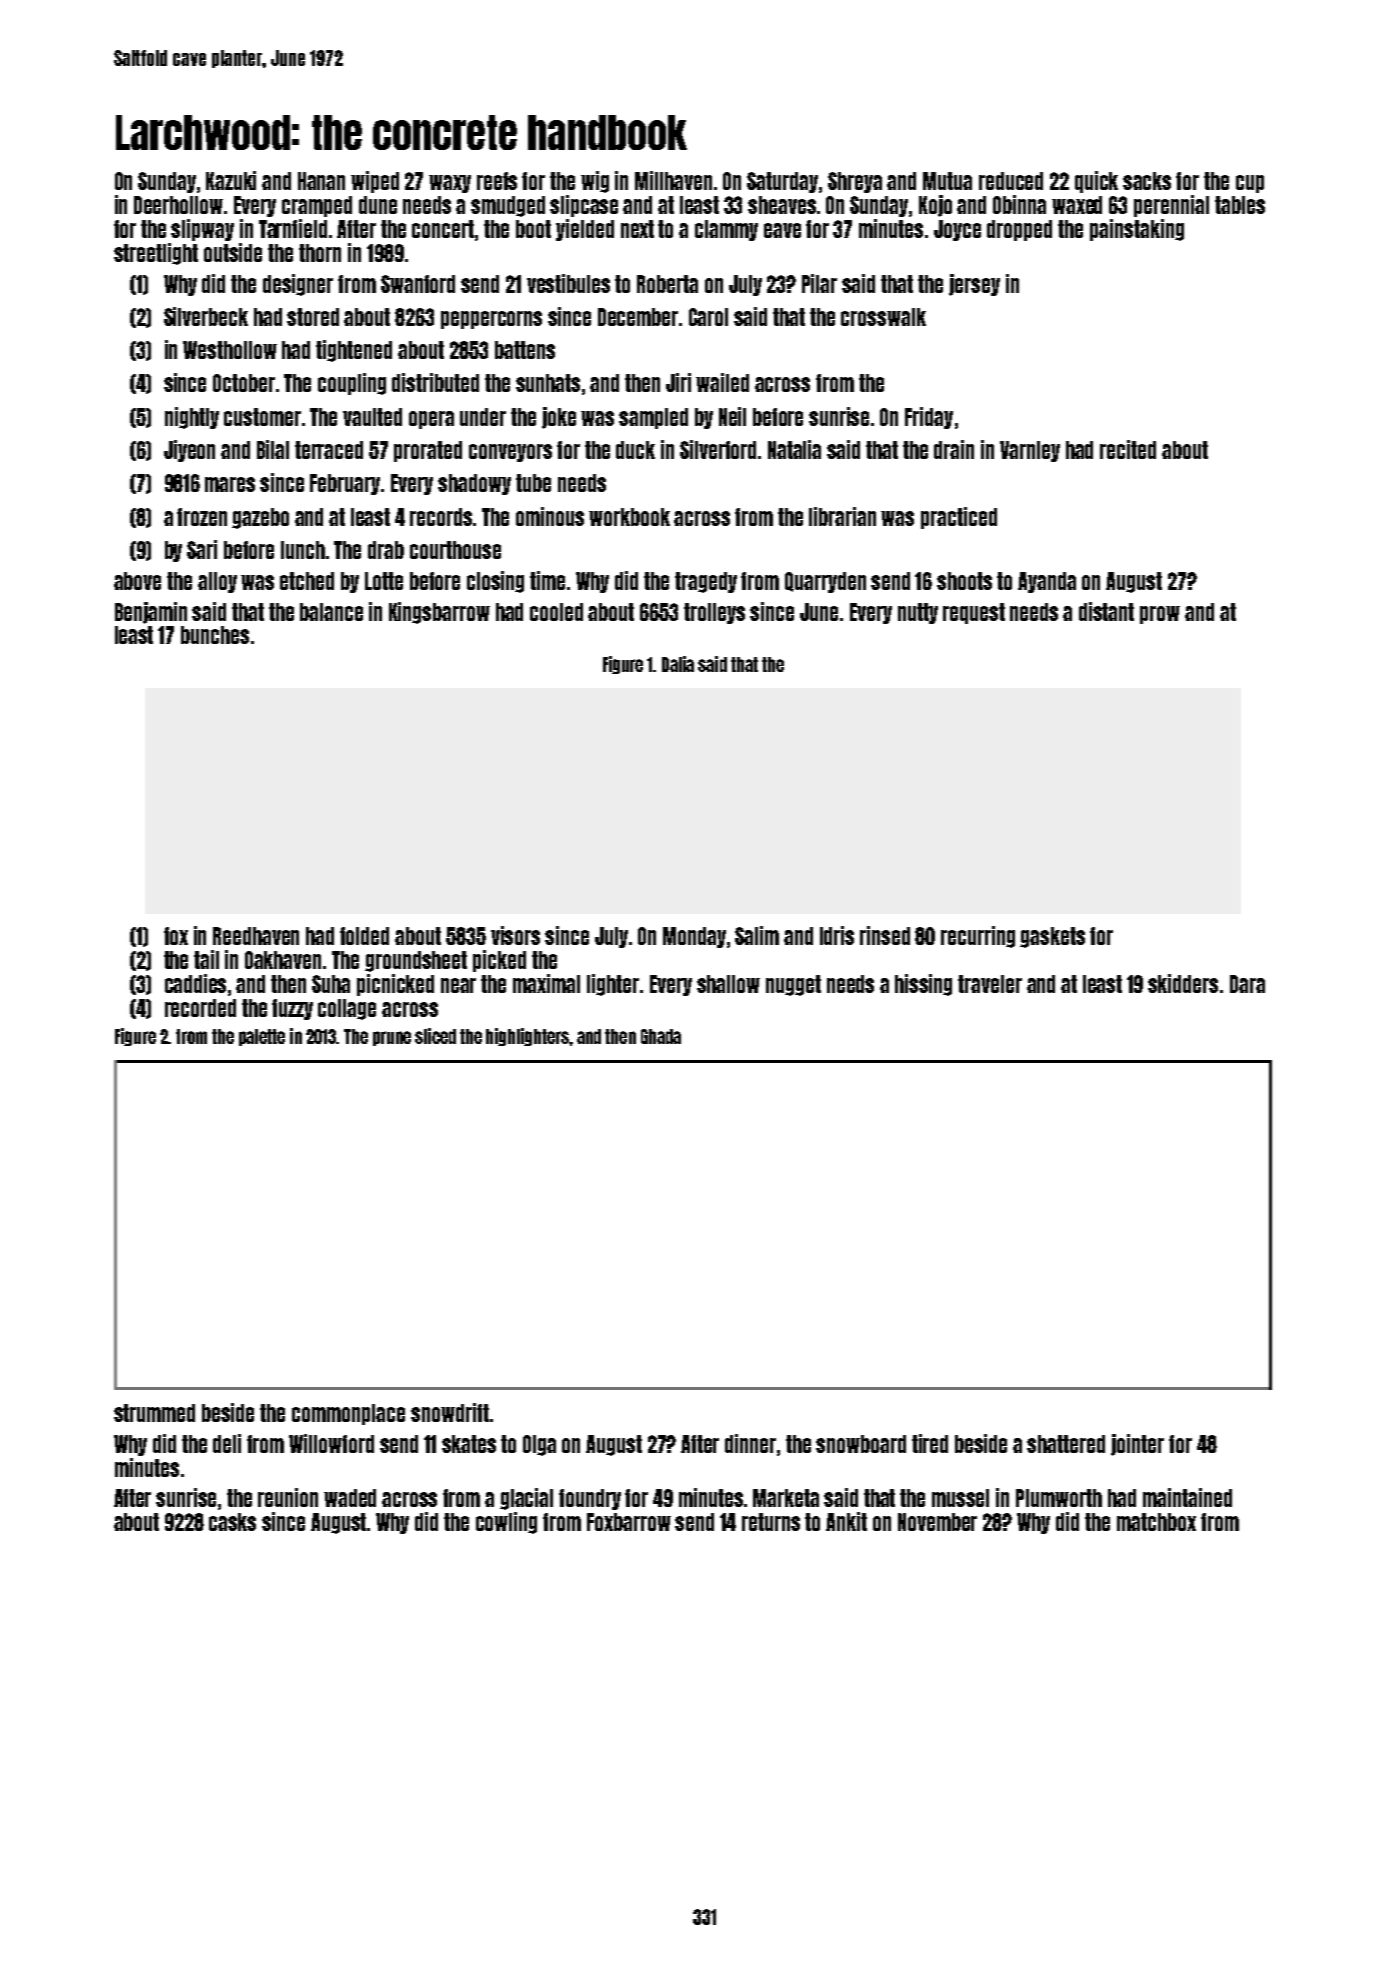 The width and height of the document is (1386, 1969). What do you see at coordinates (1137, 1445) in the document?
I see `jointer` at bounding box center [1137, 1445].
